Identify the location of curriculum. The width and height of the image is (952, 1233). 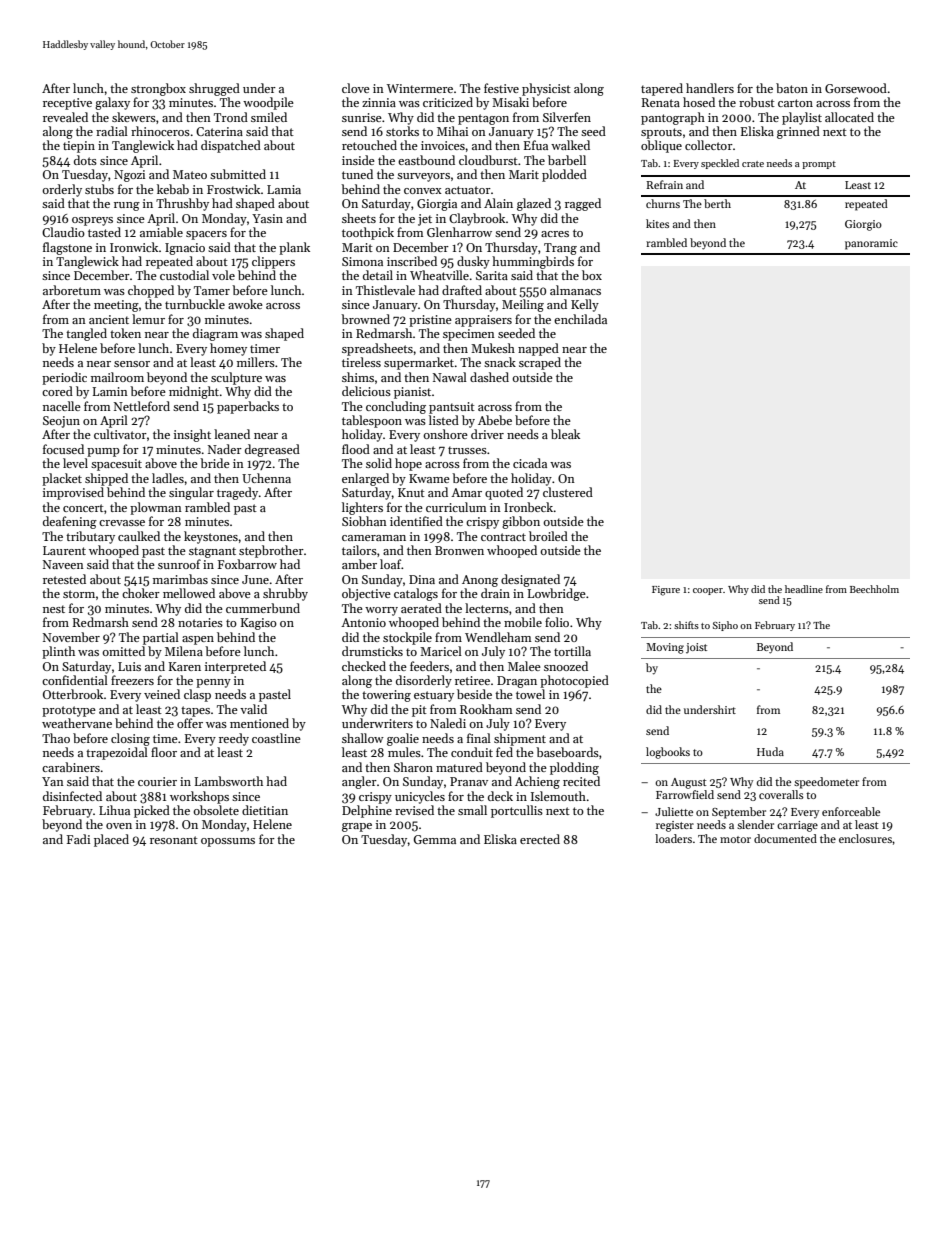
(456, 507).
